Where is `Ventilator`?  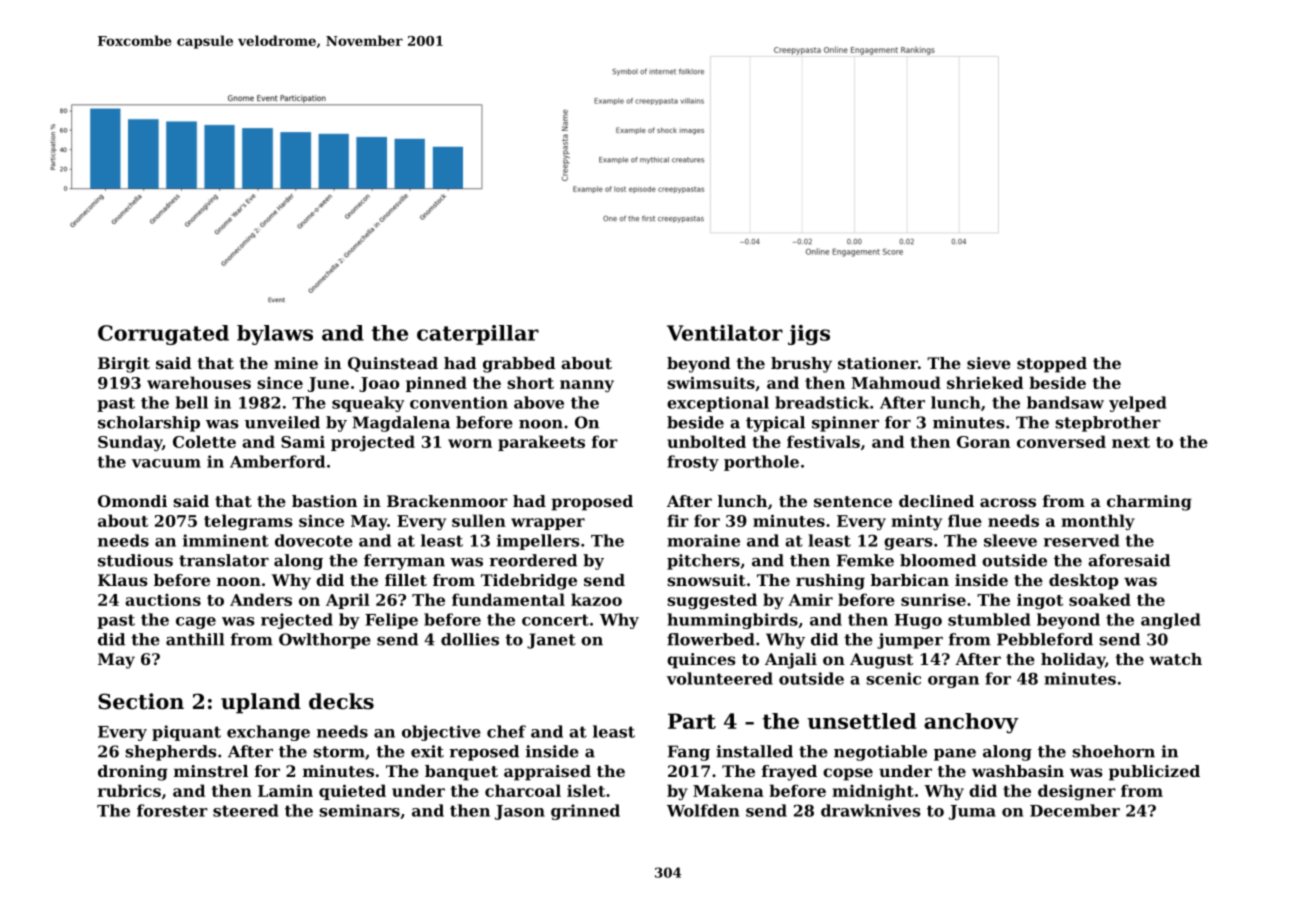 Ventilator is located at coordinates (725, 333).
